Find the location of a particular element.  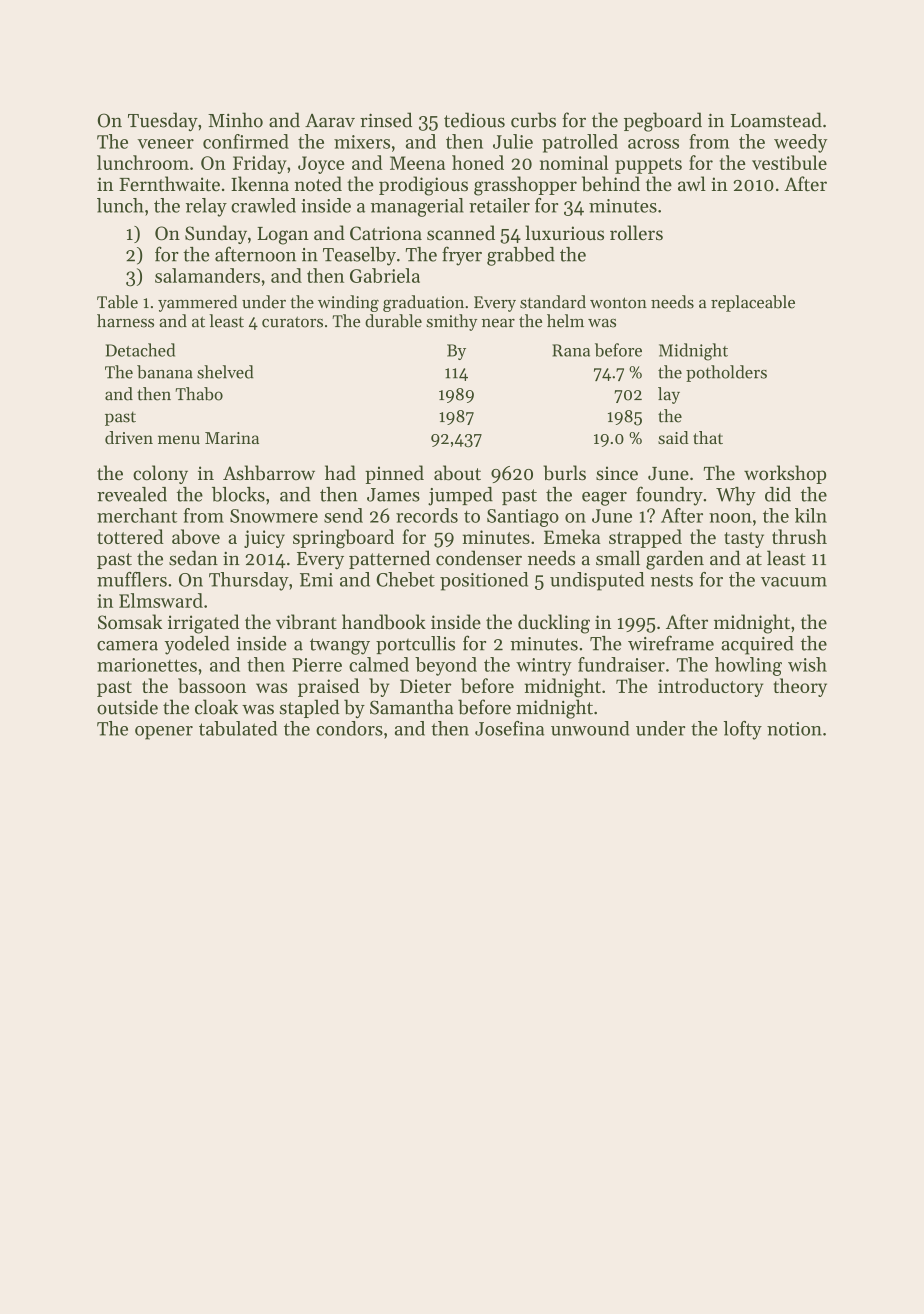

merchant is located at coordinates (137, 515).
